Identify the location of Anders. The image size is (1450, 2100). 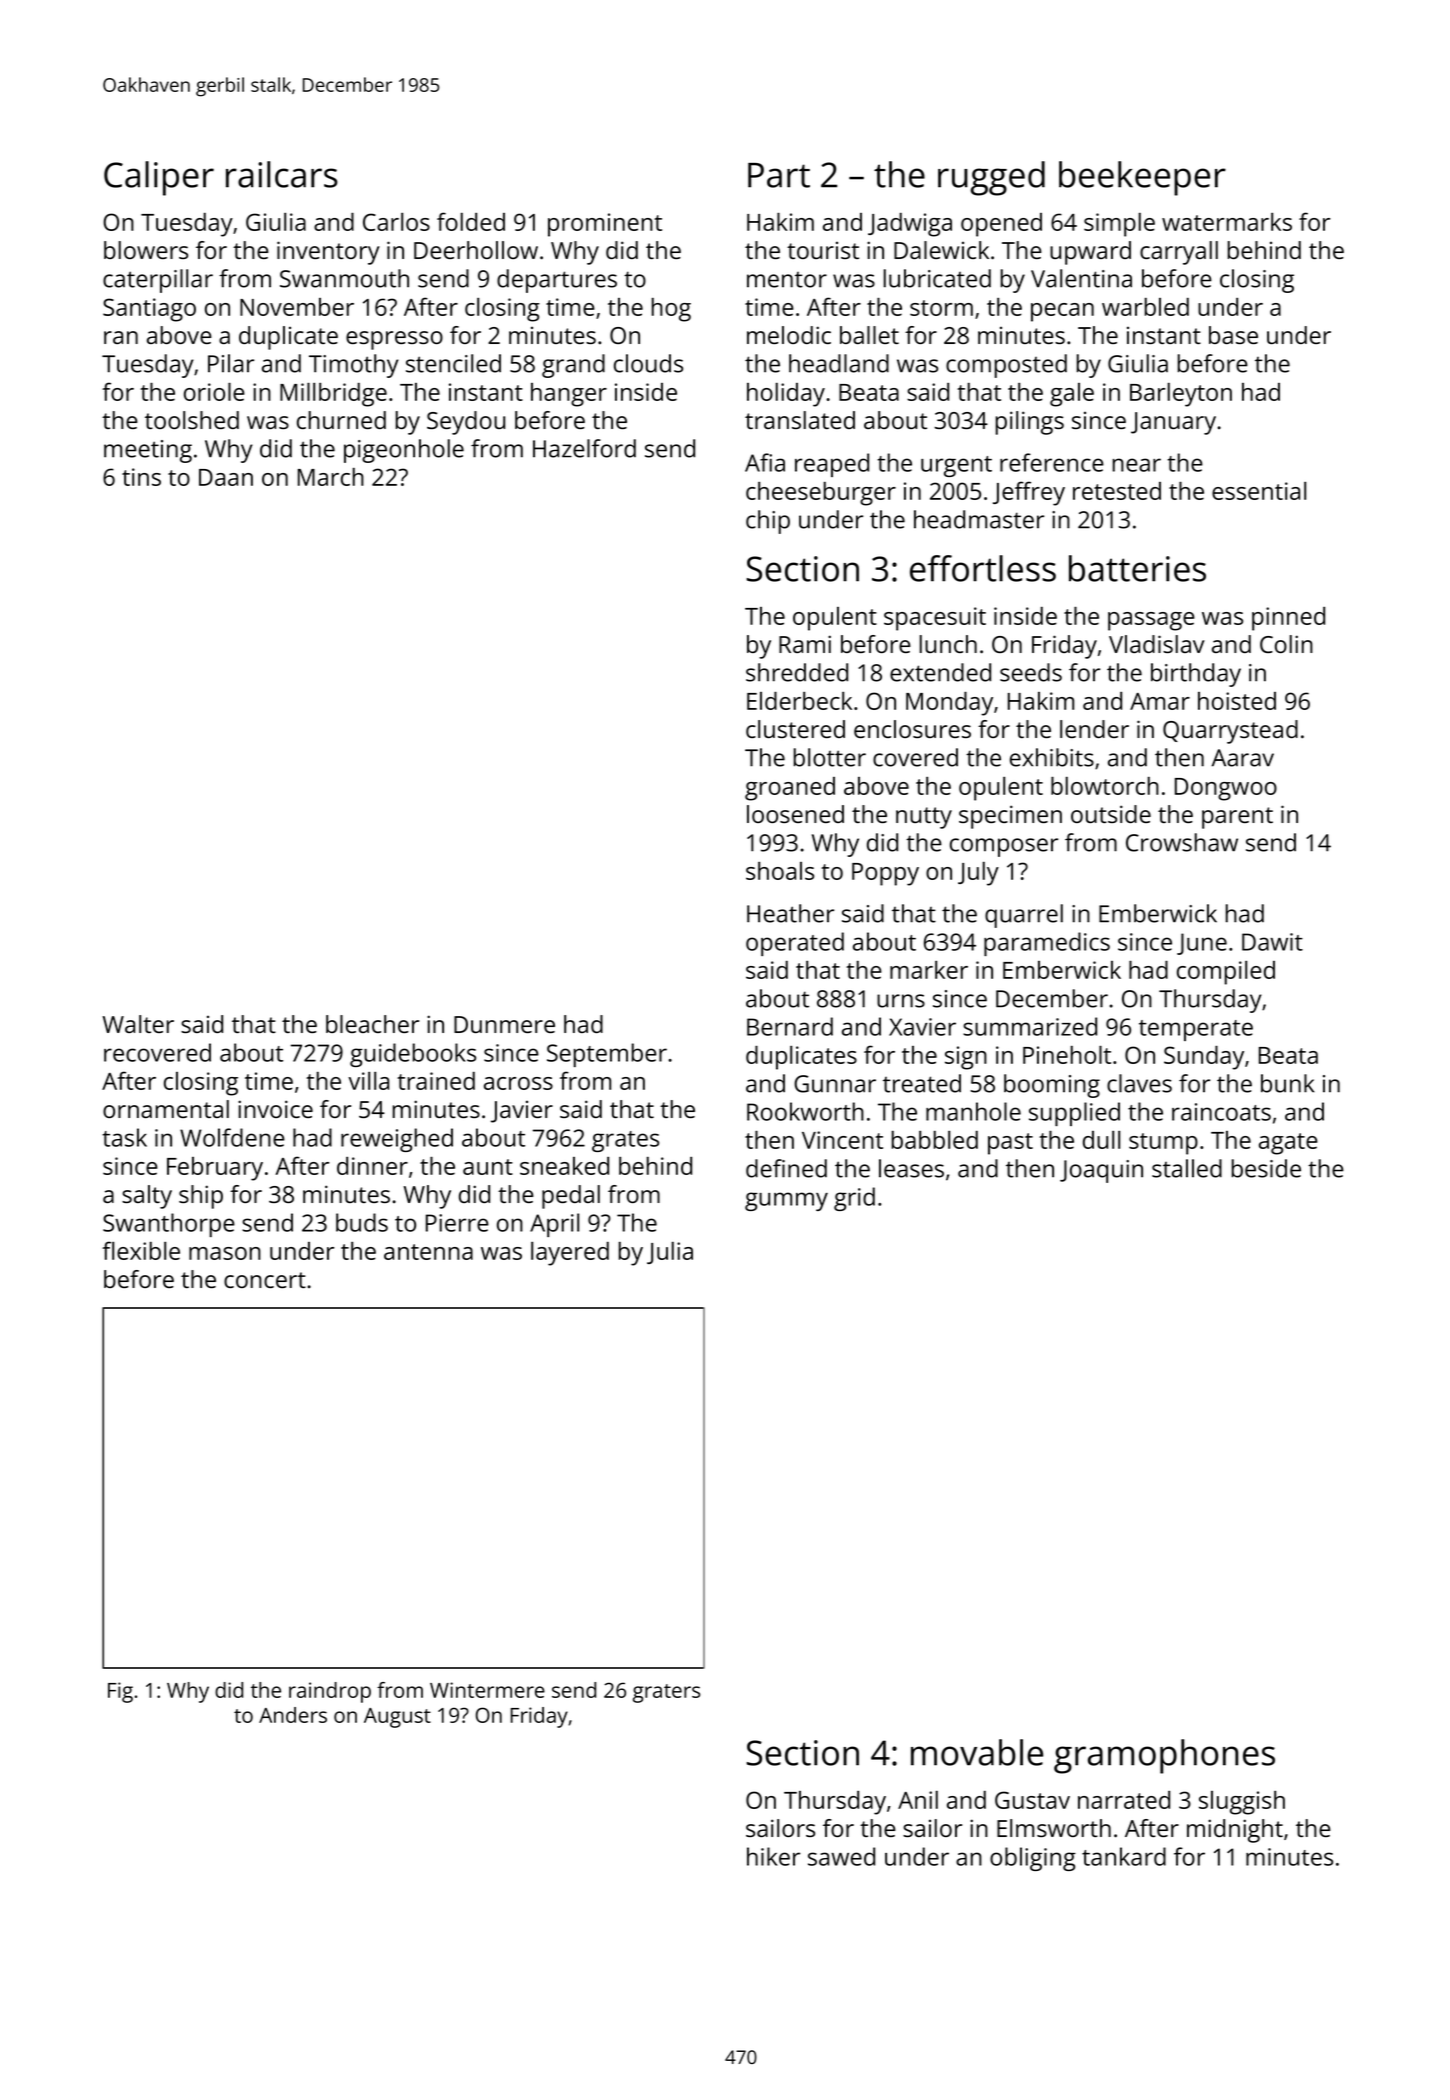
(293, 1715).
